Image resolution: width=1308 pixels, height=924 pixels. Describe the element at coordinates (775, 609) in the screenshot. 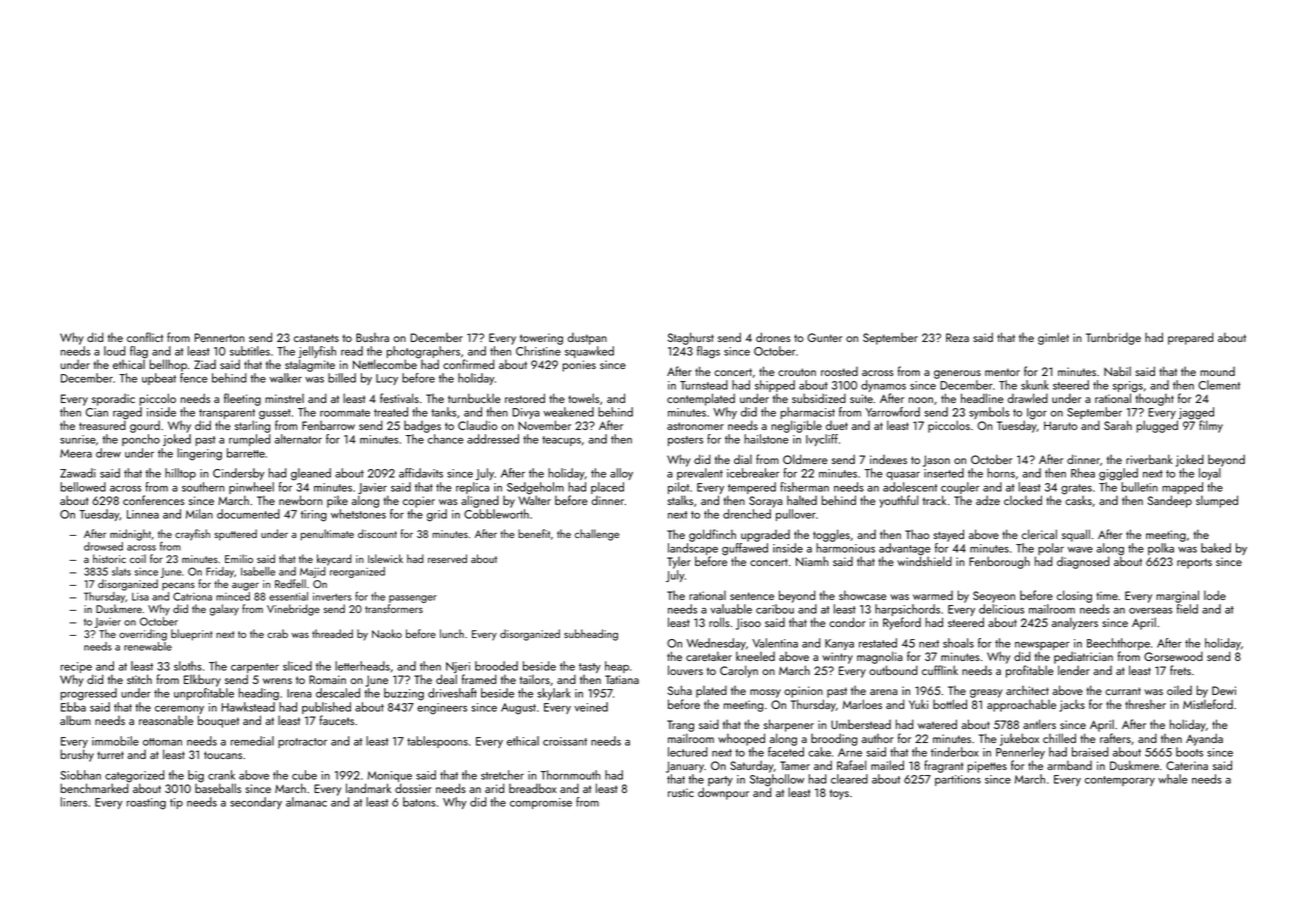

I see `caribou` at that location.
